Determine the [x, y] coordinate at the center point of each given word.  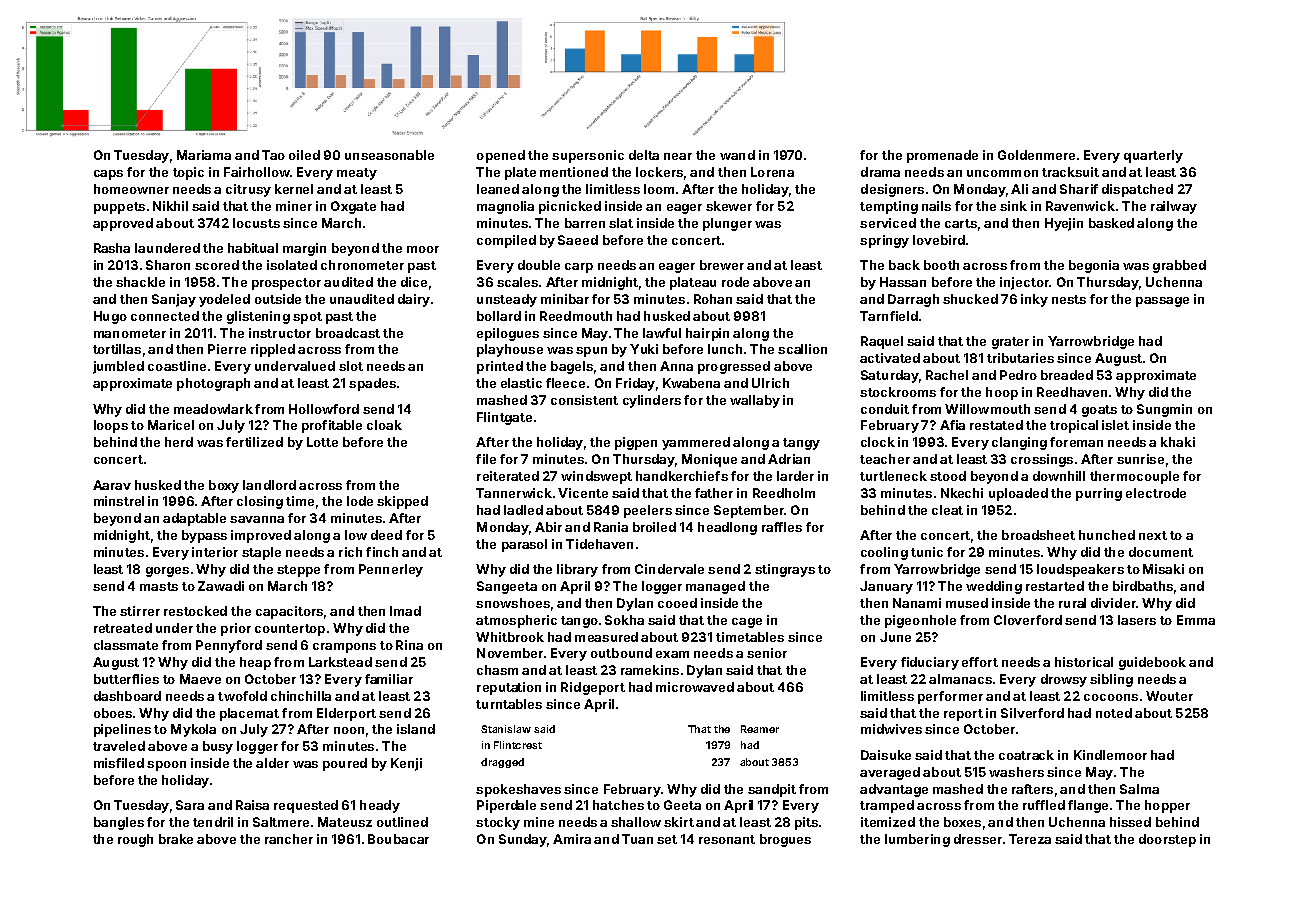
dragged [502, 763]
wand [737, 155]
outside [278, 299]
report [963, 715]
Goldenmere [1036, 155]
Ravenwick [1080, 206]
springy [884, 241]
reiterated [508, 476]
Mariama [204, 155]
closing [260, 502]
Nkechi [962, 493]
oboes [113, 713]
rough [135, 840]
